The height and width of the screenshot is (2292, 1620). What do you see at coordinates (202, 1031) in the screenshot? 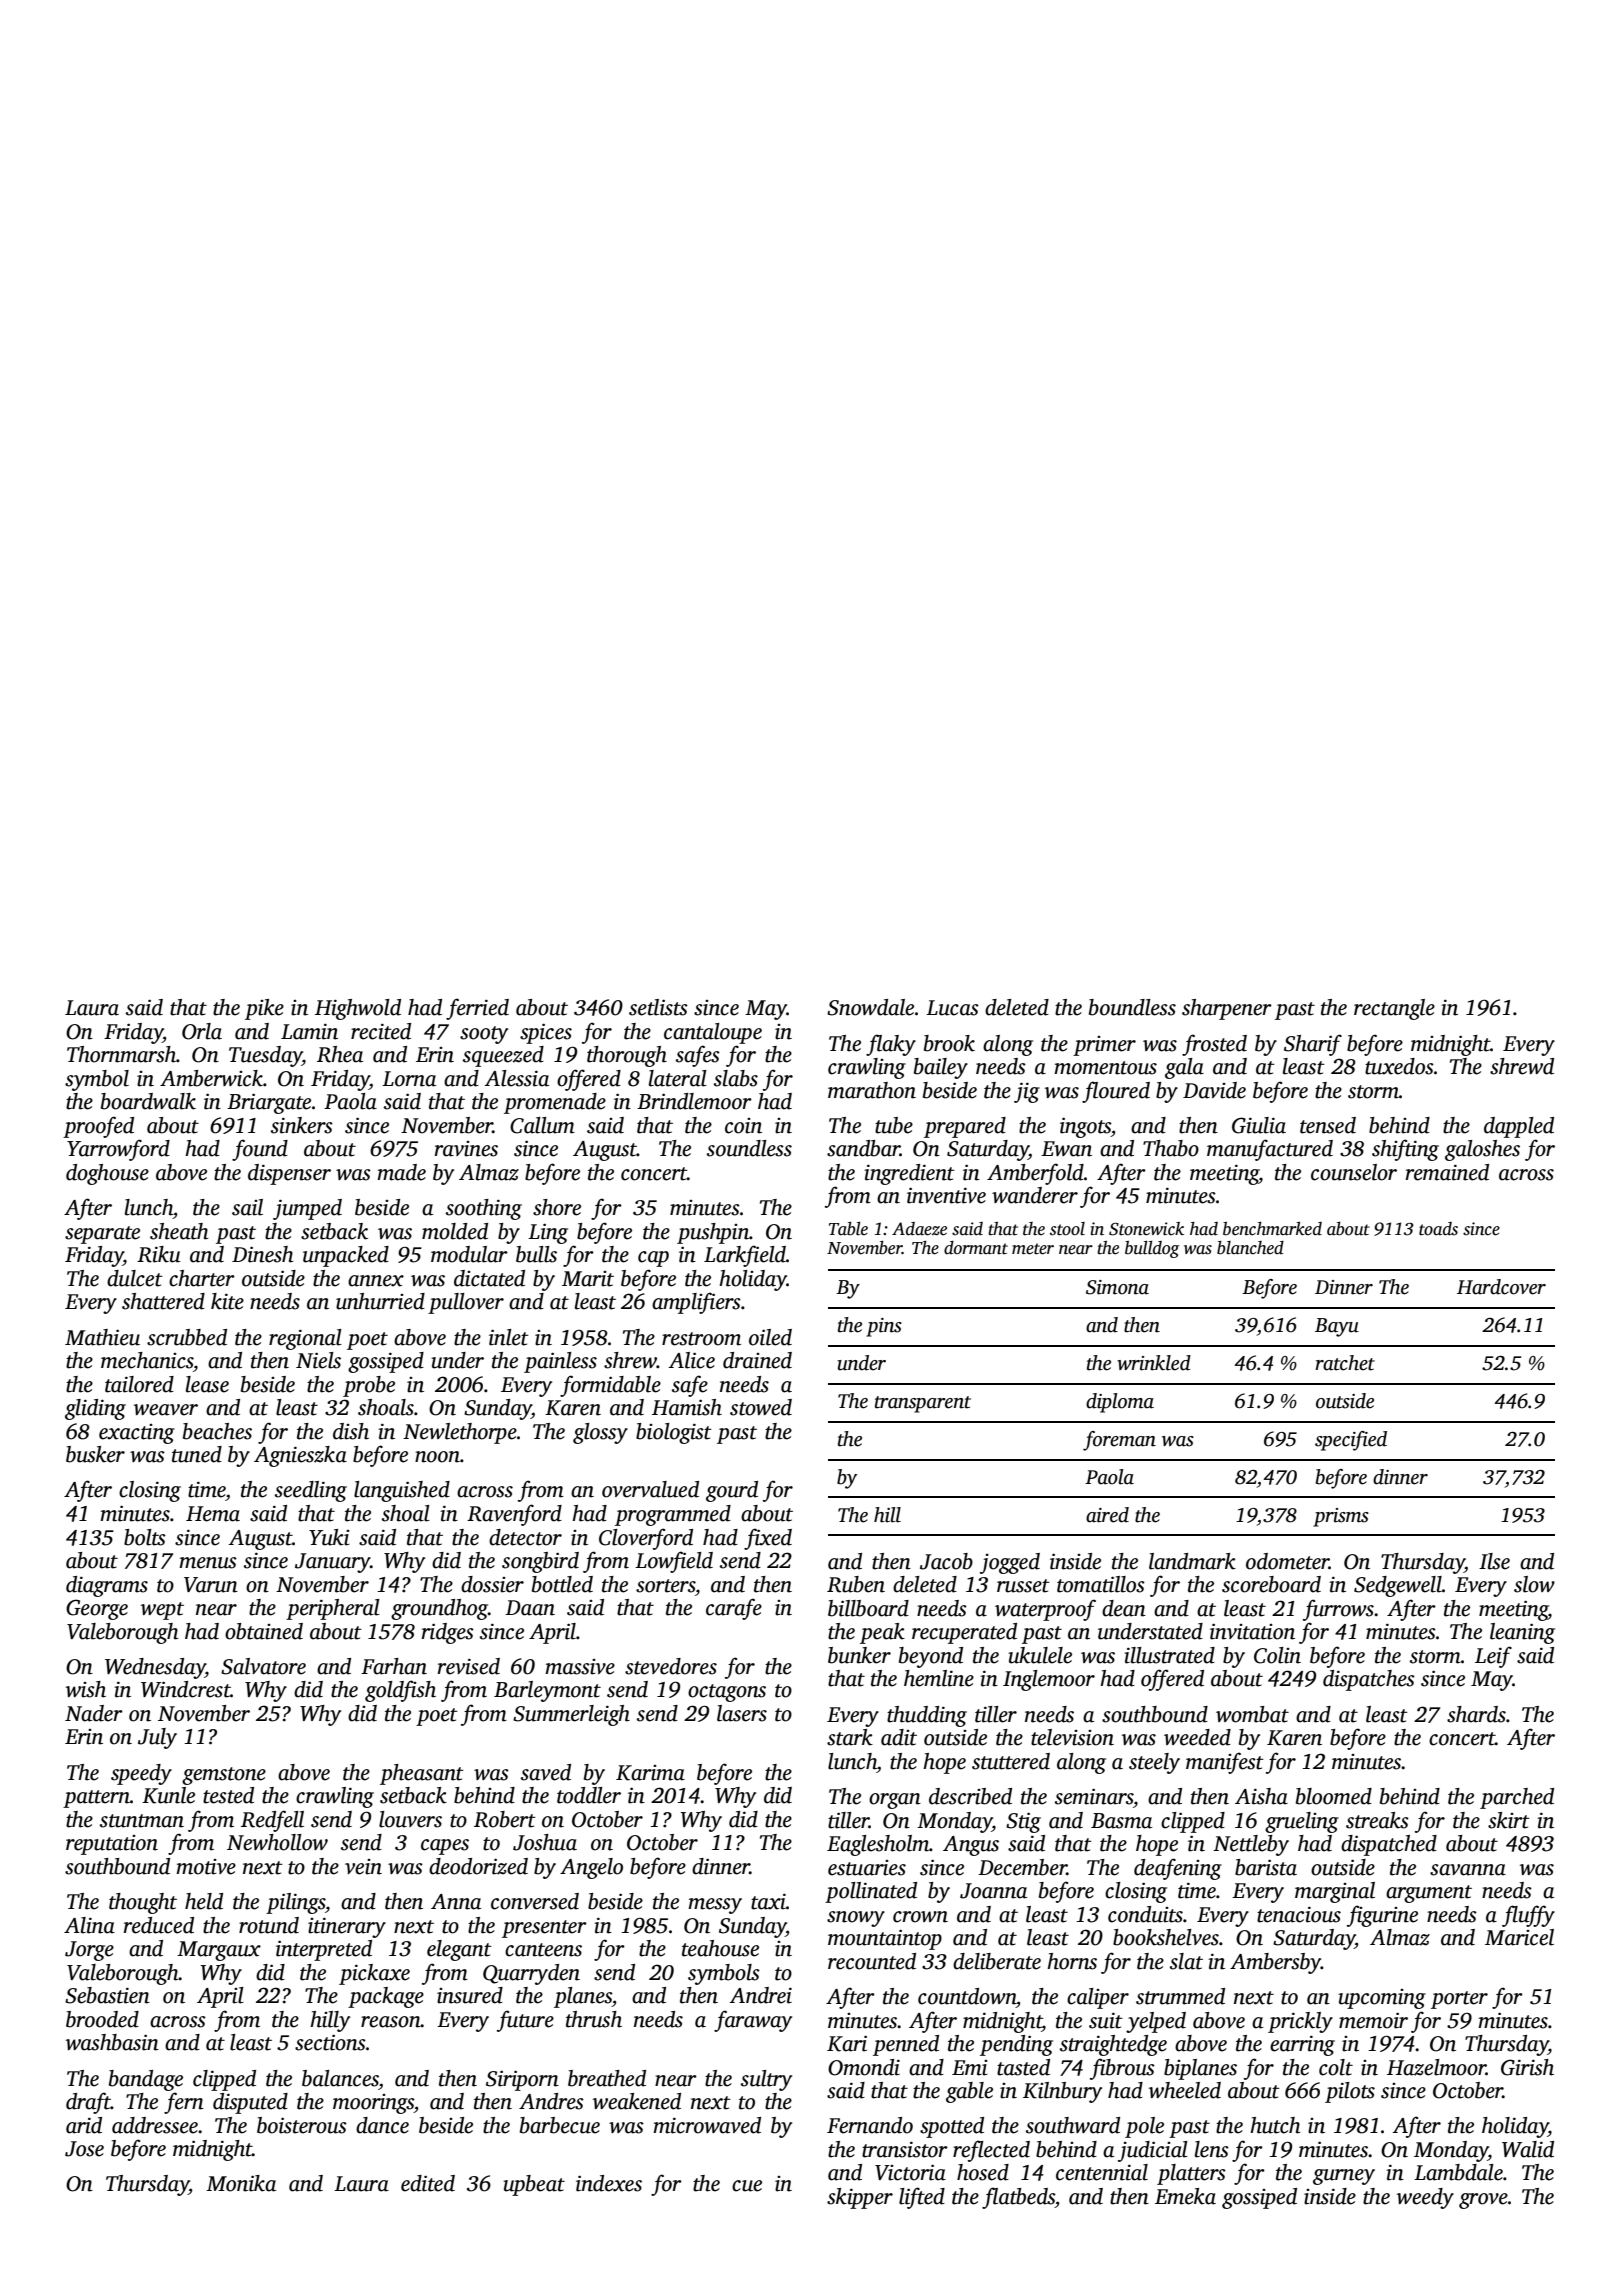
I see `Orla` at bounding box center [202, 1031].
